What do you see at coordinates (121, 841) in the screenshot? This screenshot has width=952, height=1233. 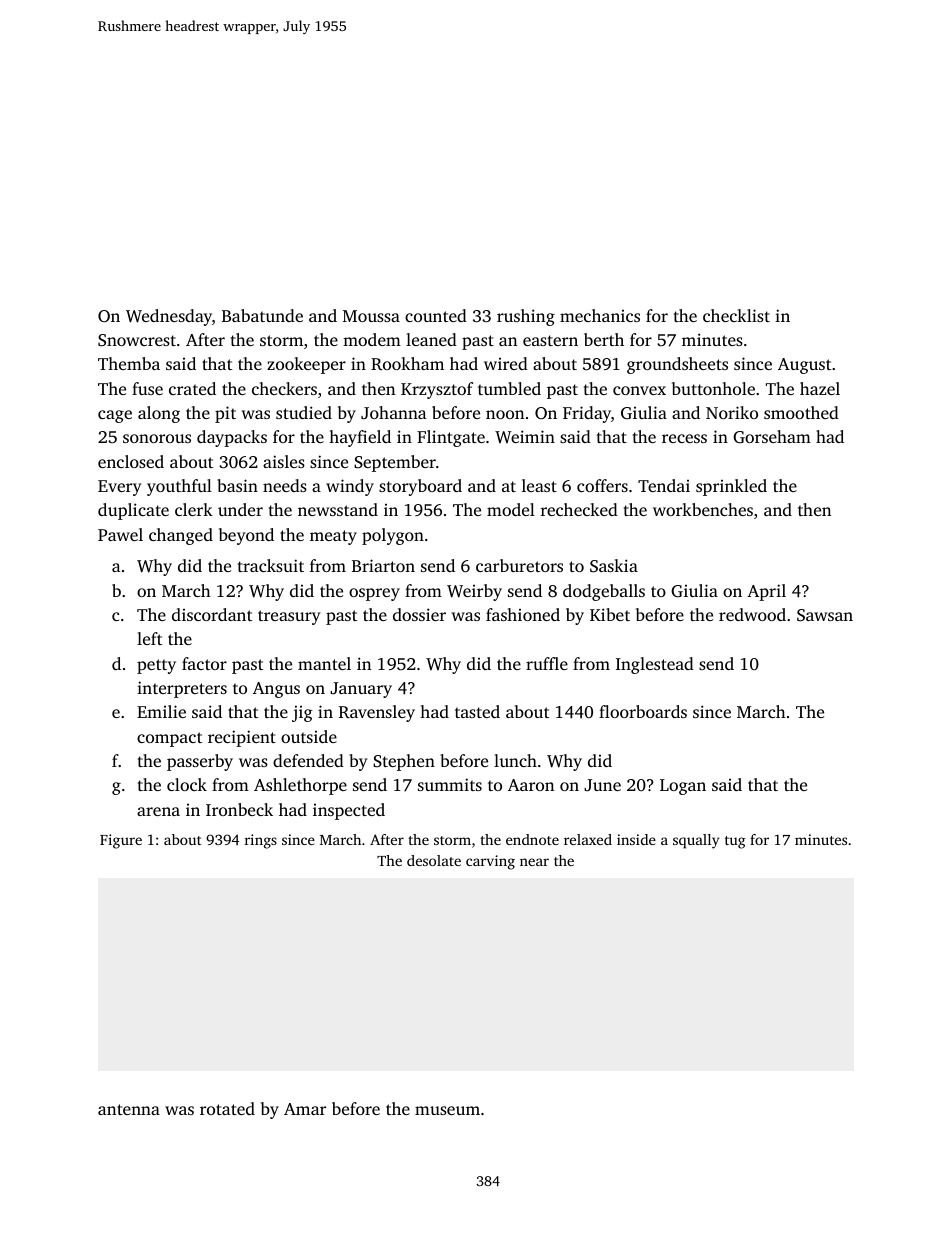 I see `Figure` at bounding box center [121, 841].
